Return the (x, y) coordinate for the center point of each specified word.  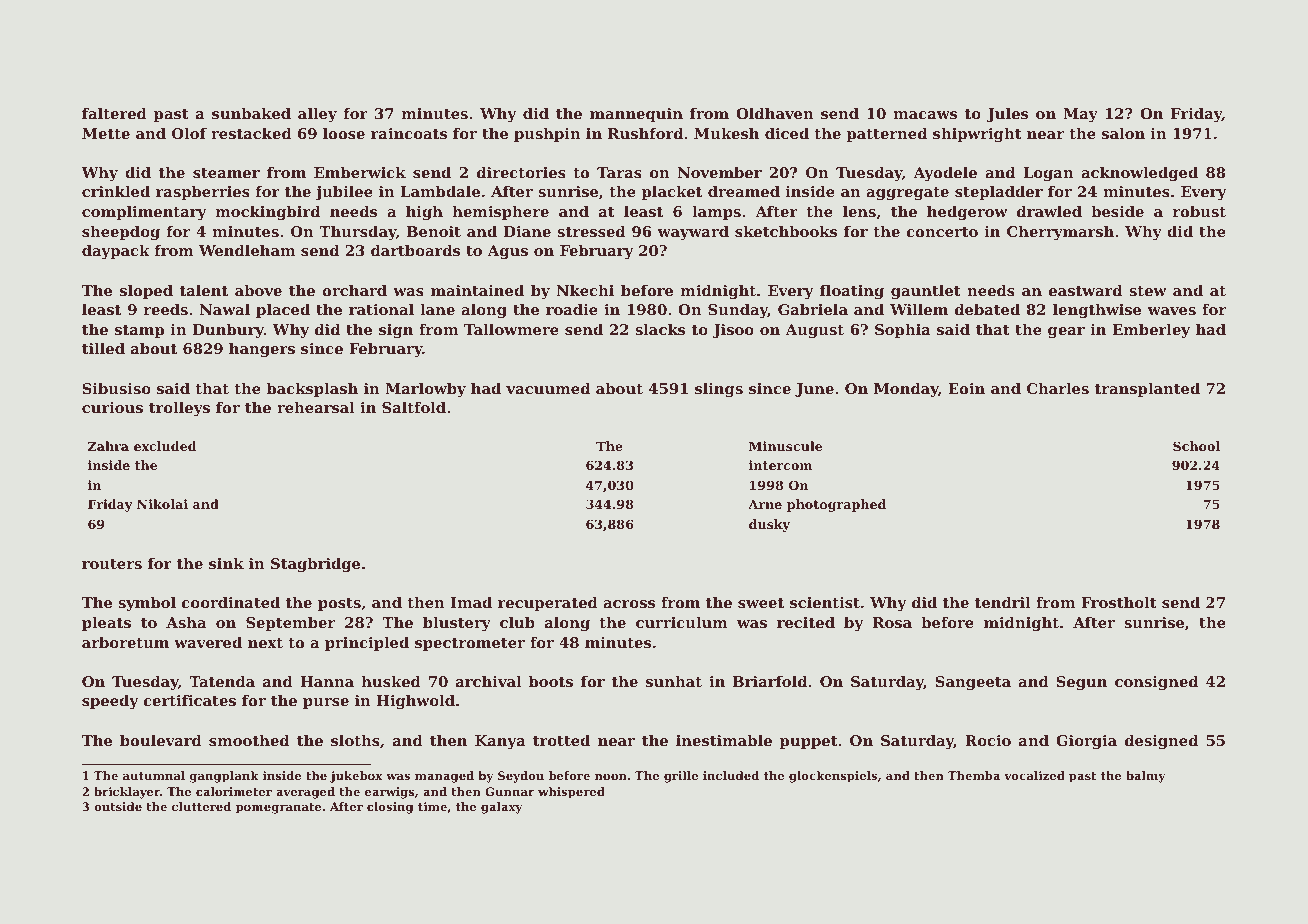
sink (226, 563)
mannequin (636, 115)
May (1080, 115)
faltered (114, 113)
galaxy (502, 808)
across (629, 604)
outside (118, 806)
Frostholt (1119, 602)
